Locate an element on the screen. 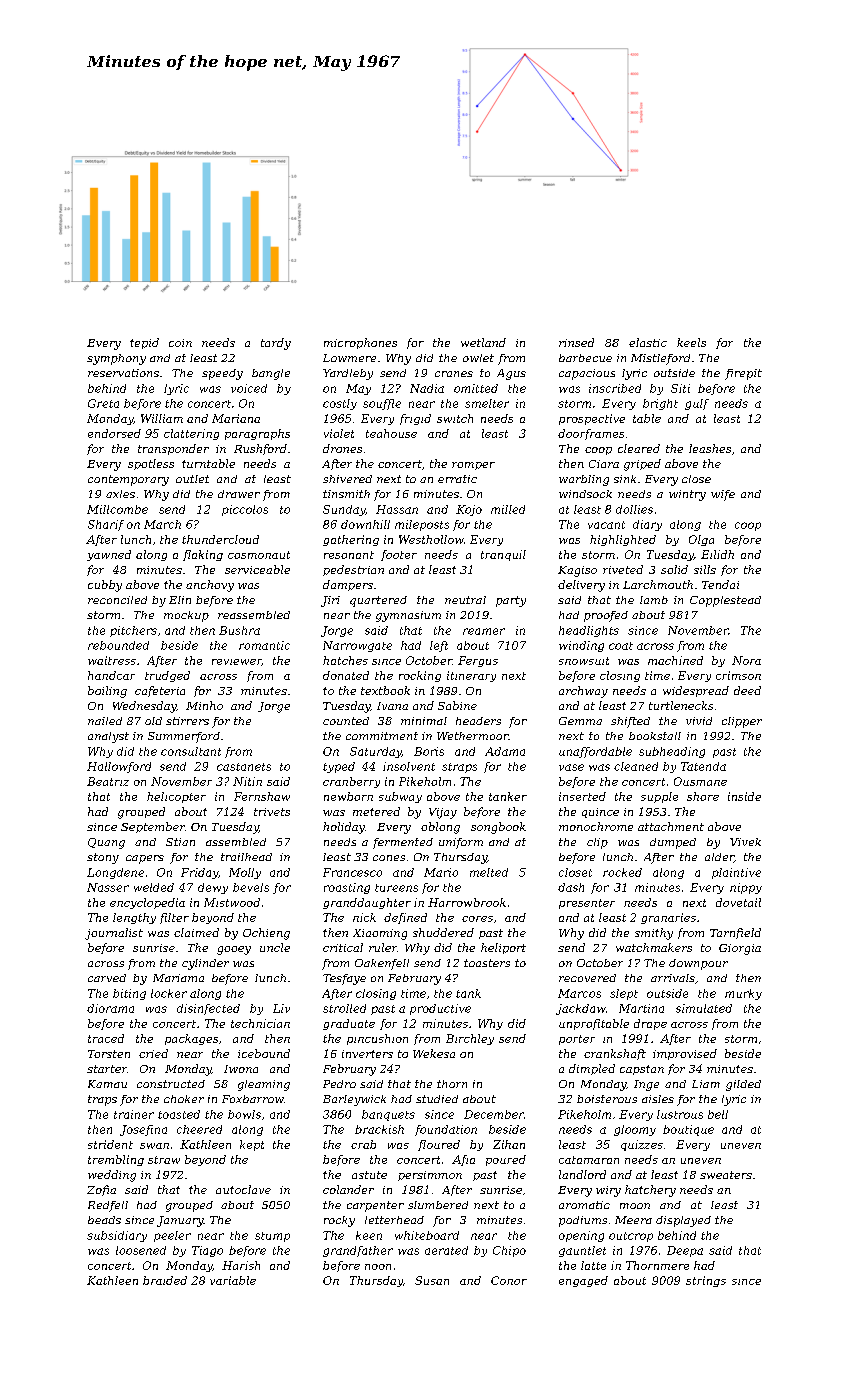 The height and width of the screenshot is (1400, 849). party is located at coordinates (511, 601).
